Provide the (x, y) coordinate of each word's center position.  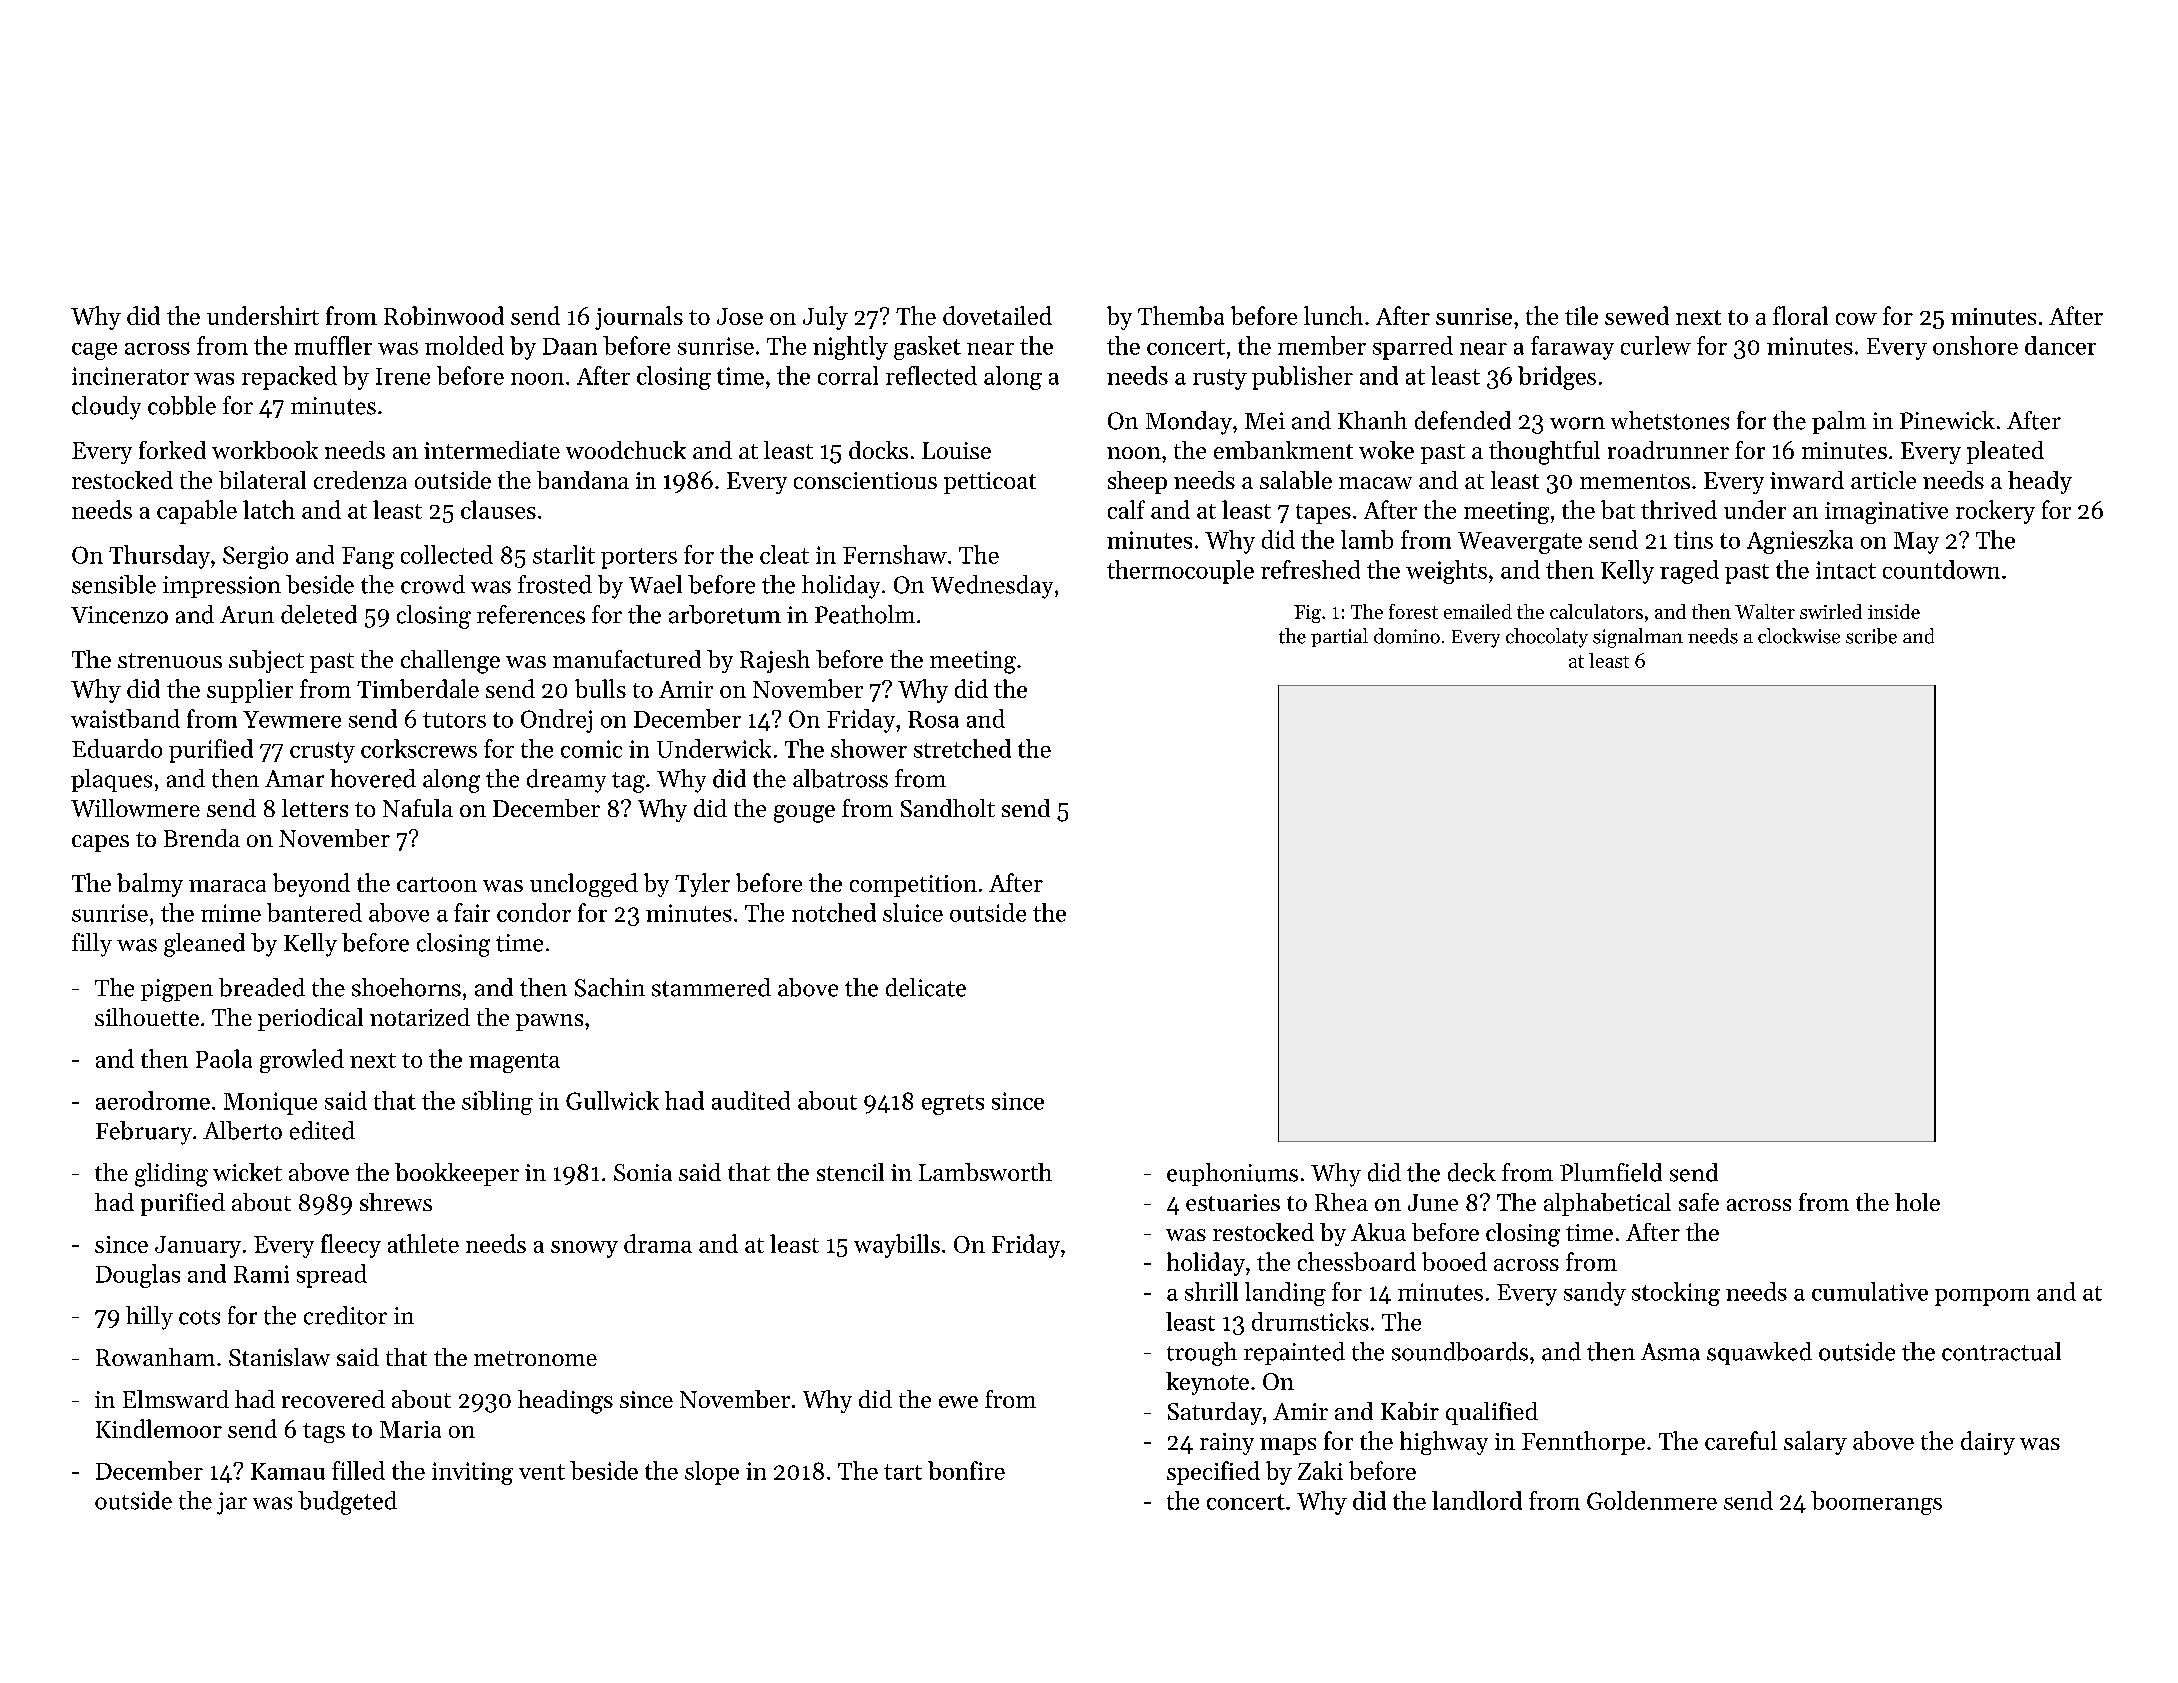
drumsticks (1310, 1321)
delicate (926, 987)
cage (94, 351)
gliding (171, 1175)
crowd (433, 584)
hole (1917, 1202)
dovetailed (997, 315)
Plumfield (1611, 1172)
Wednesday (992, 587)
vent (542, 1472)
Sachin (610, 987)
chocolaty (1547, 638)
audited (751, 1100)
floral (1800, 315)
